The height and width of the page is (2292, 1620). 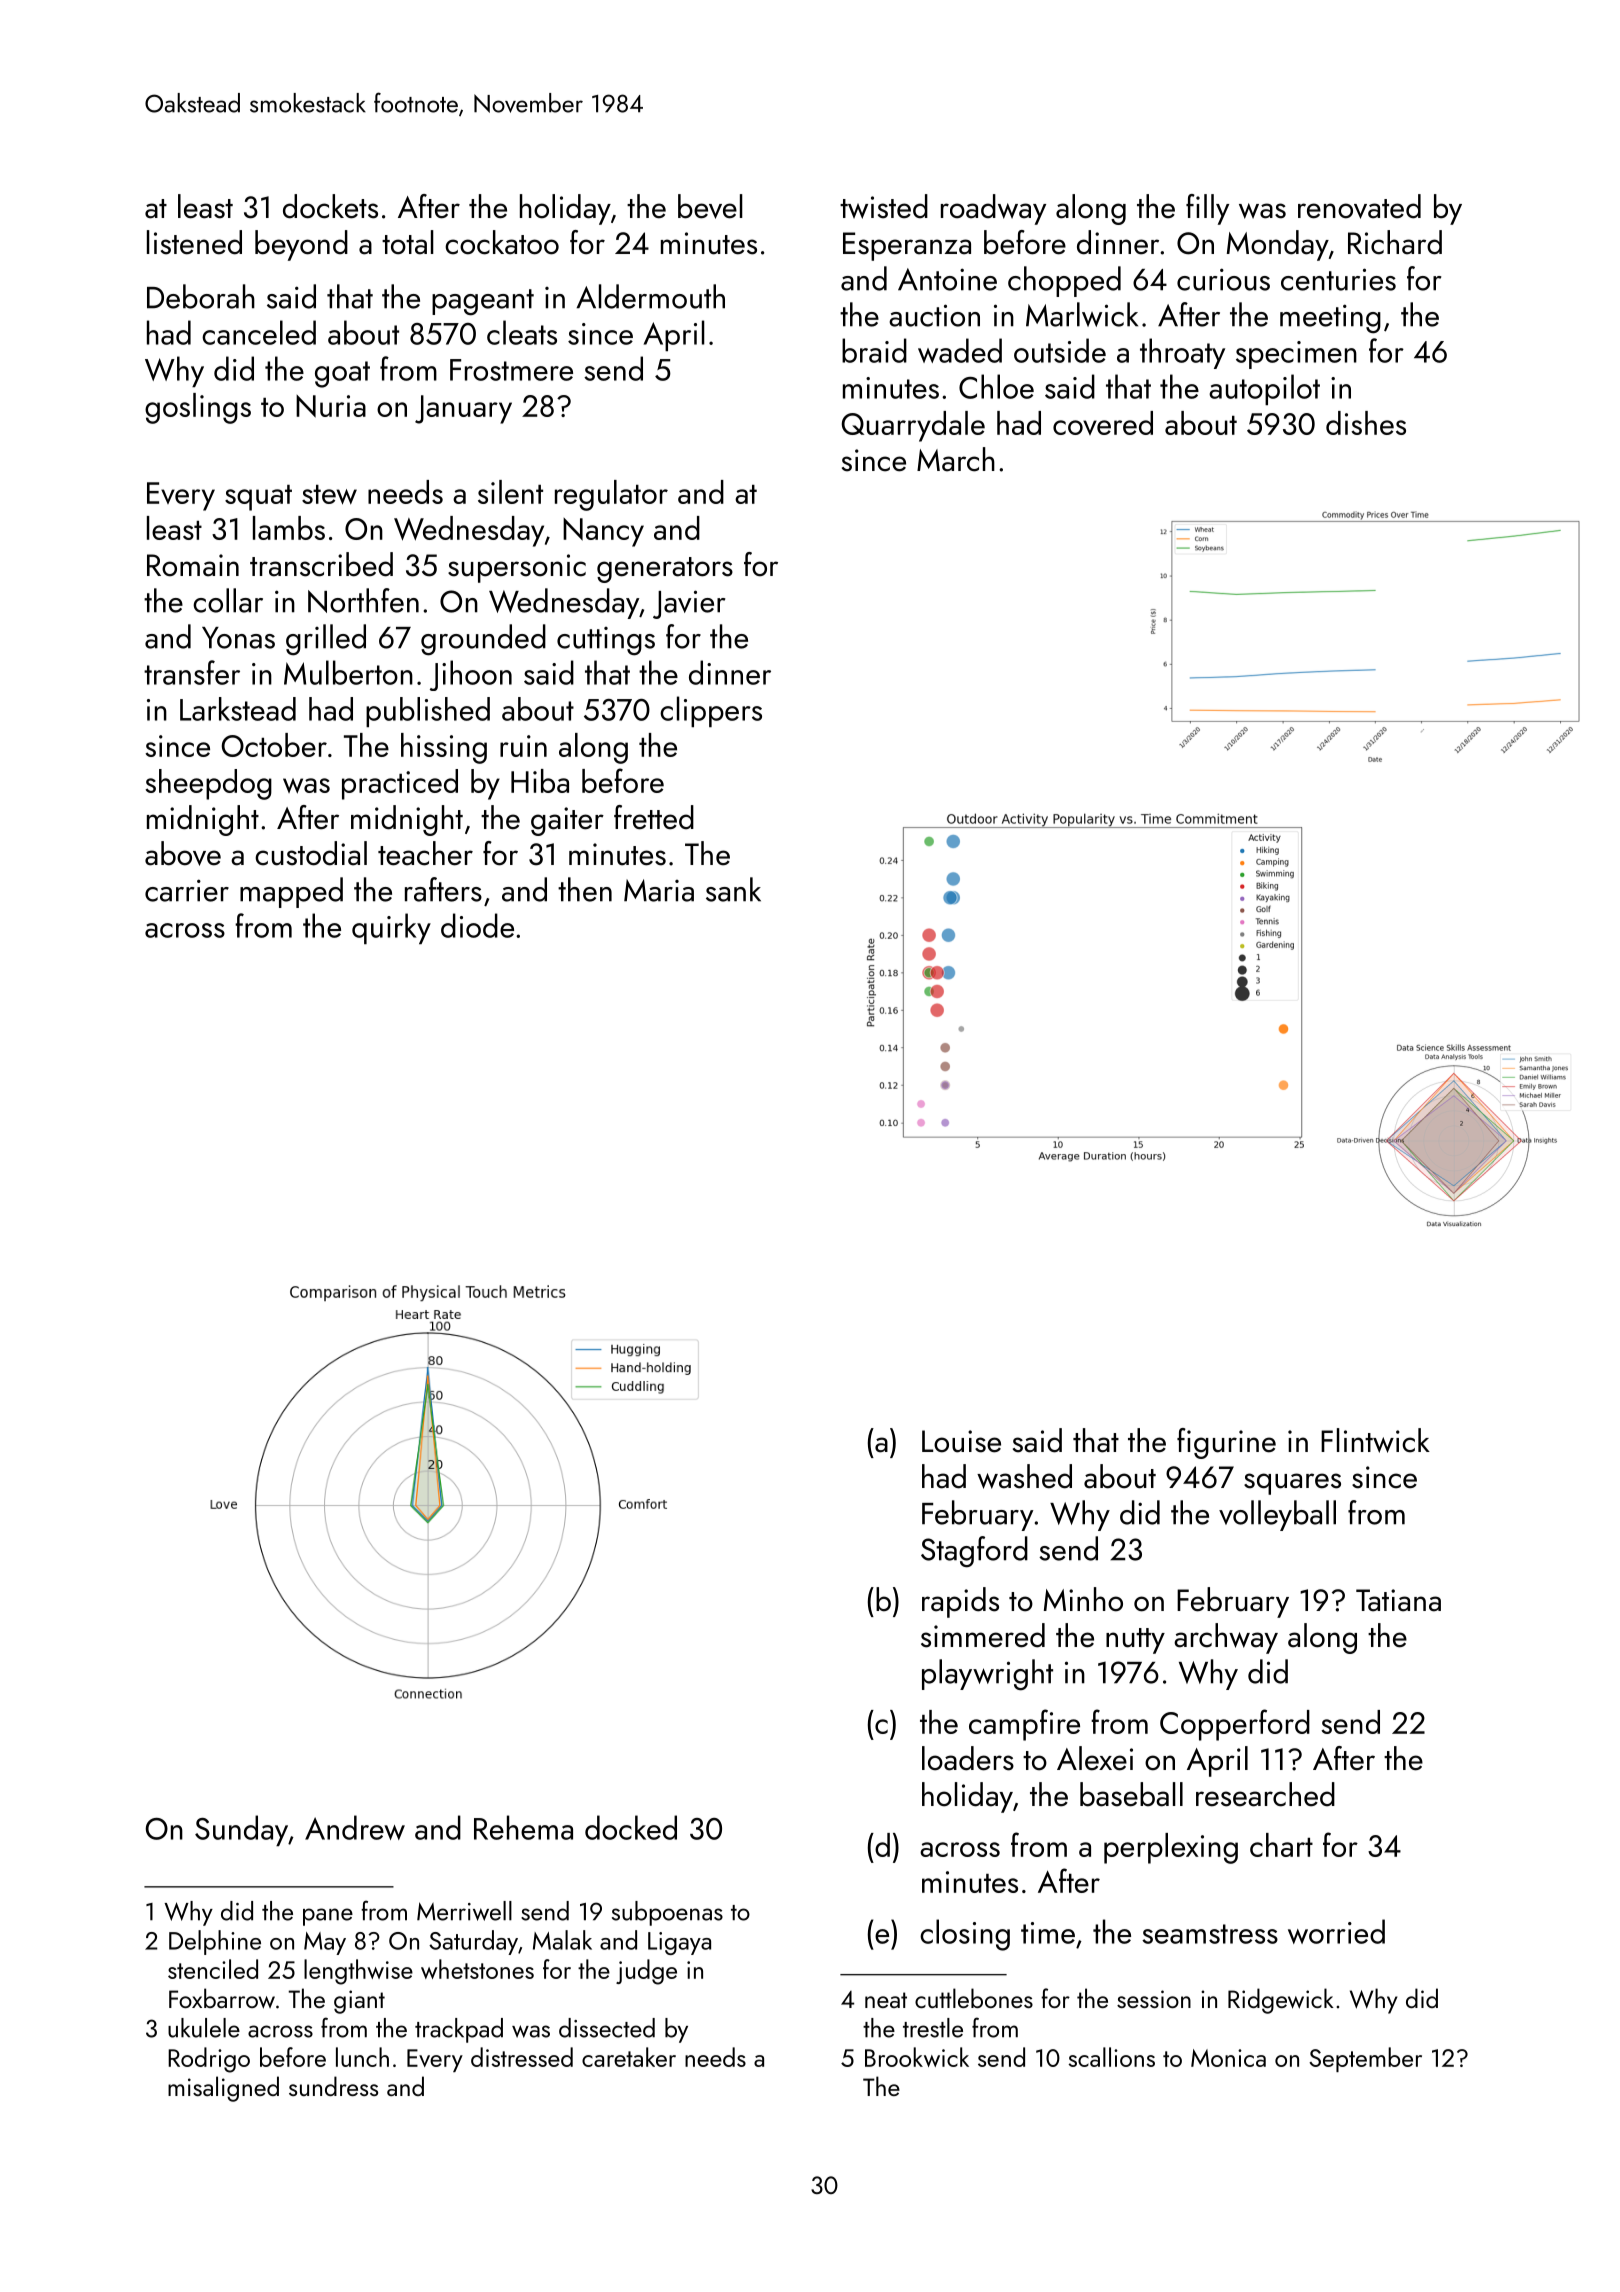 I want to click on dockets, so click(x=330, y=206).
